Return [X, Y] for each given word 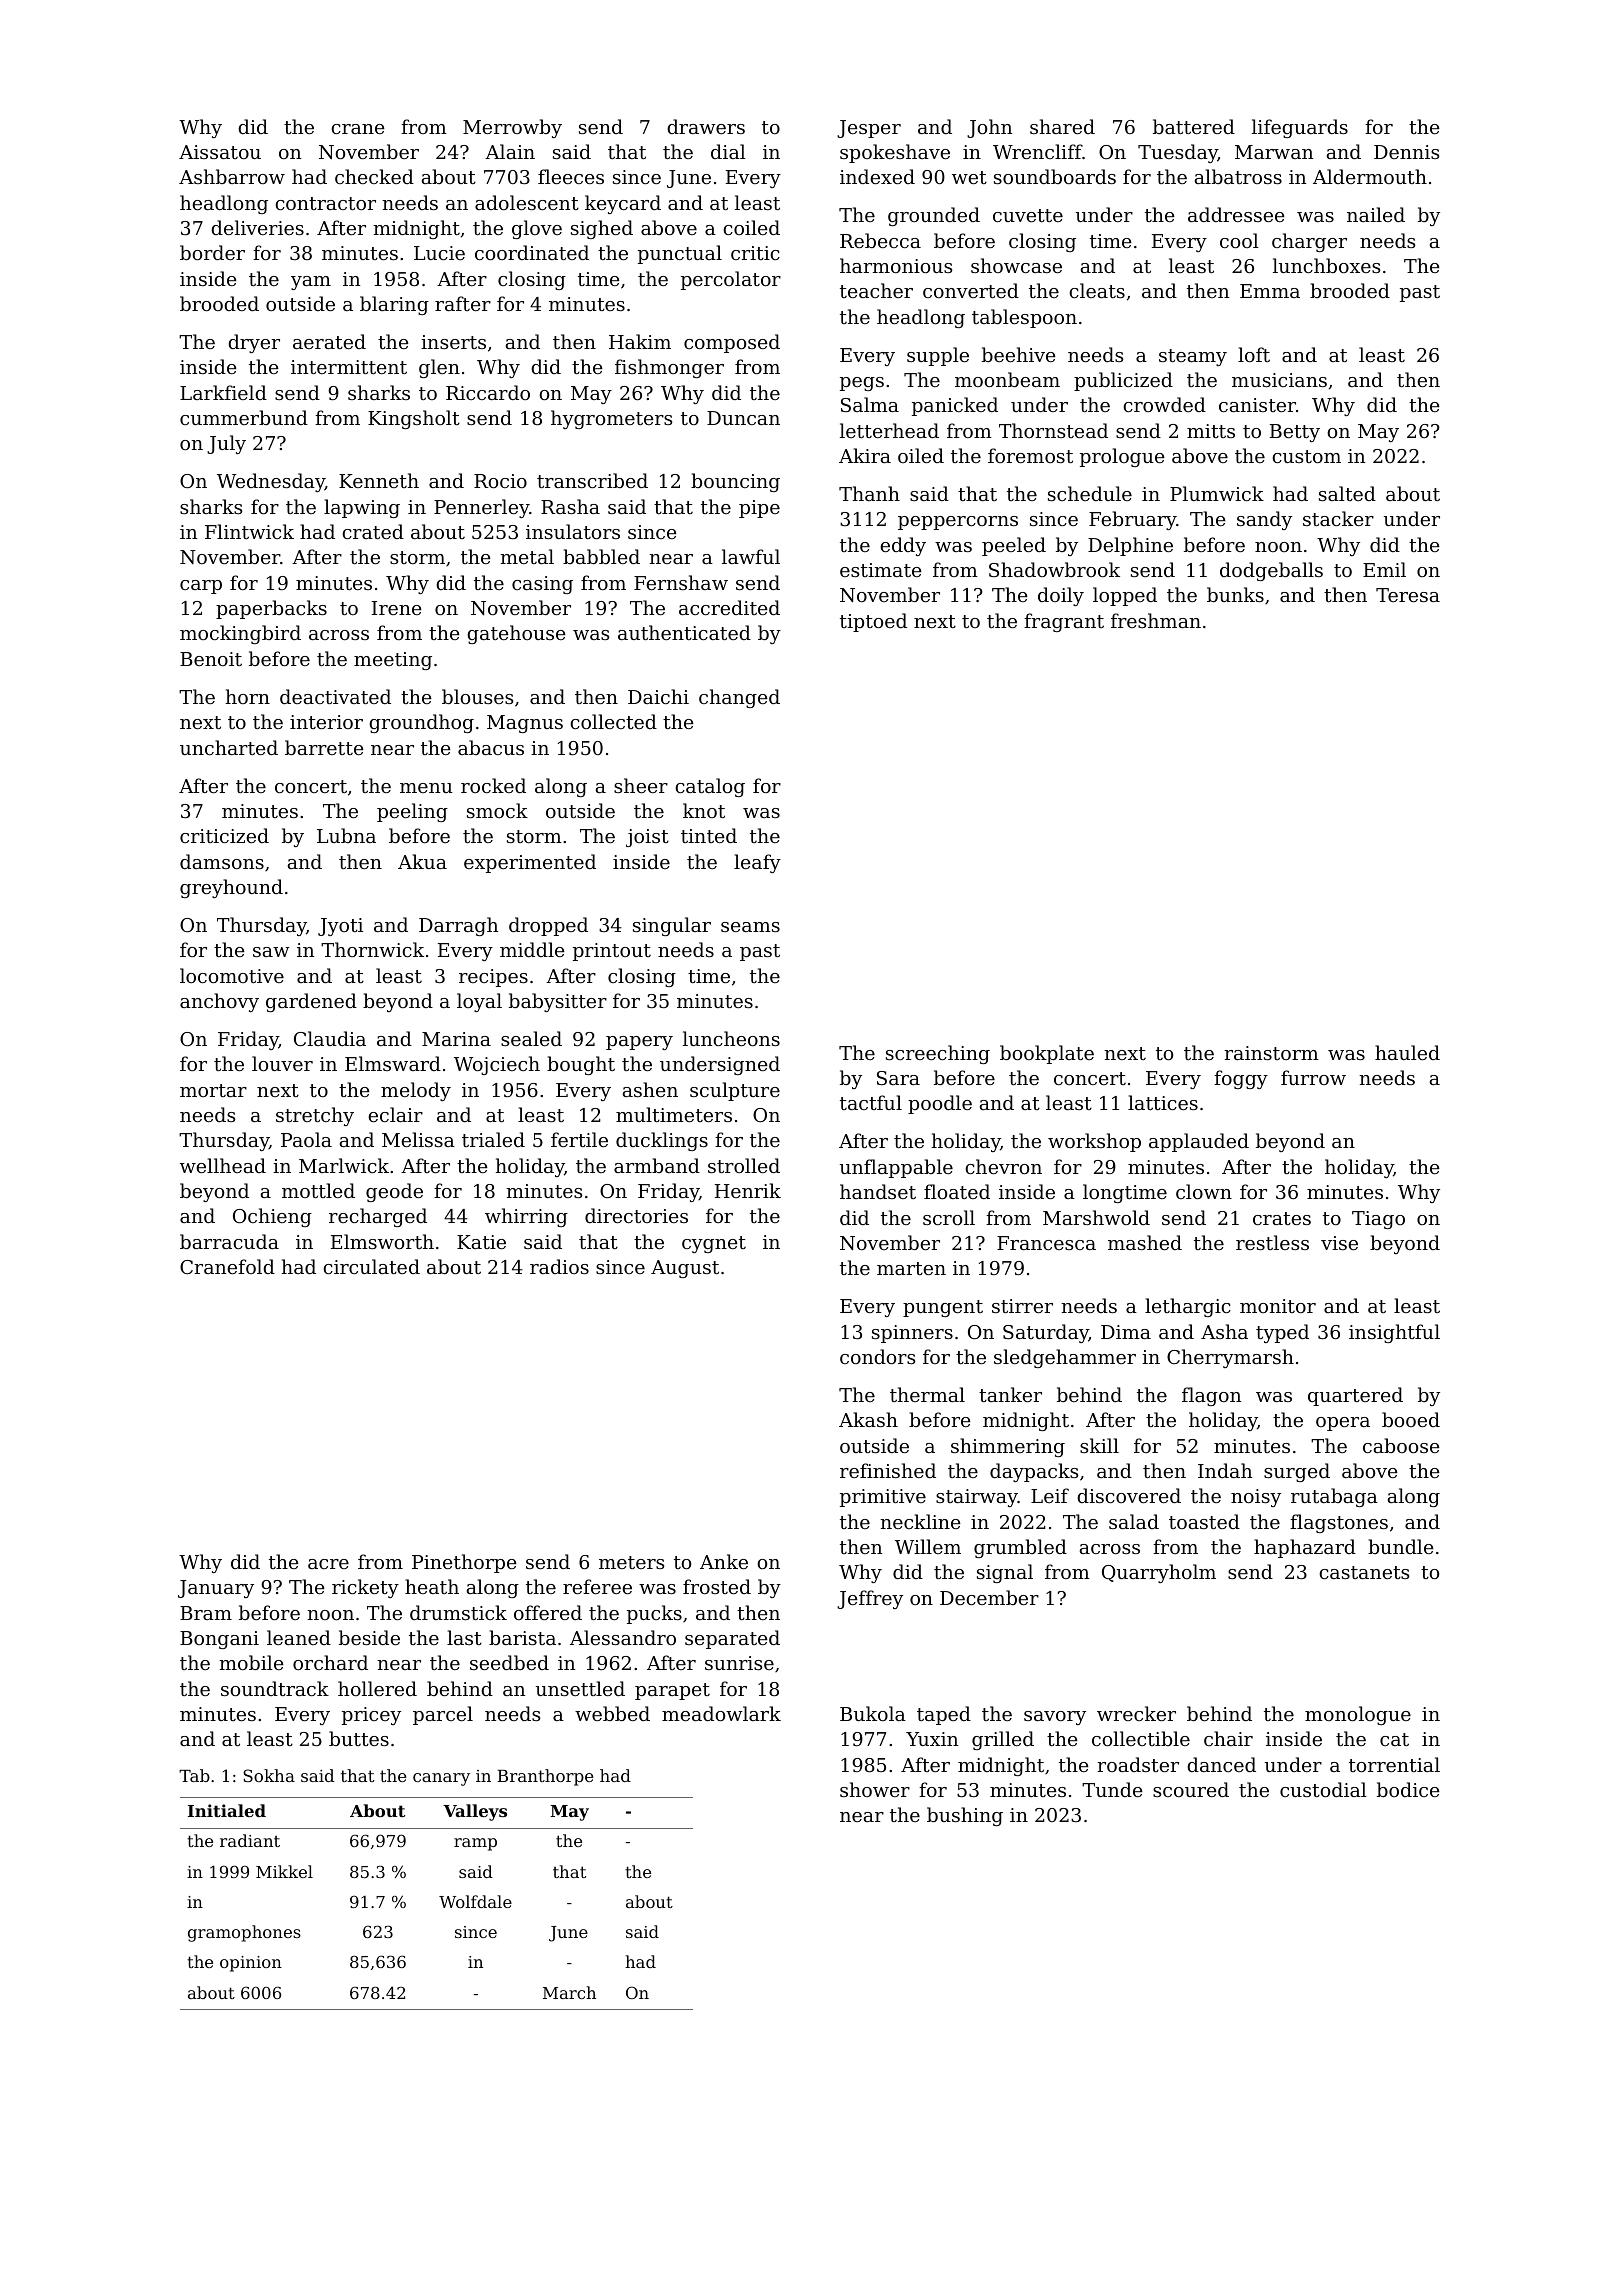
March [569, 1992]
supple [938, 356]
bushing [965, 1816]
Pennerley [481, 508]
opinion [251, 1964]
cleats [1097, 290]
